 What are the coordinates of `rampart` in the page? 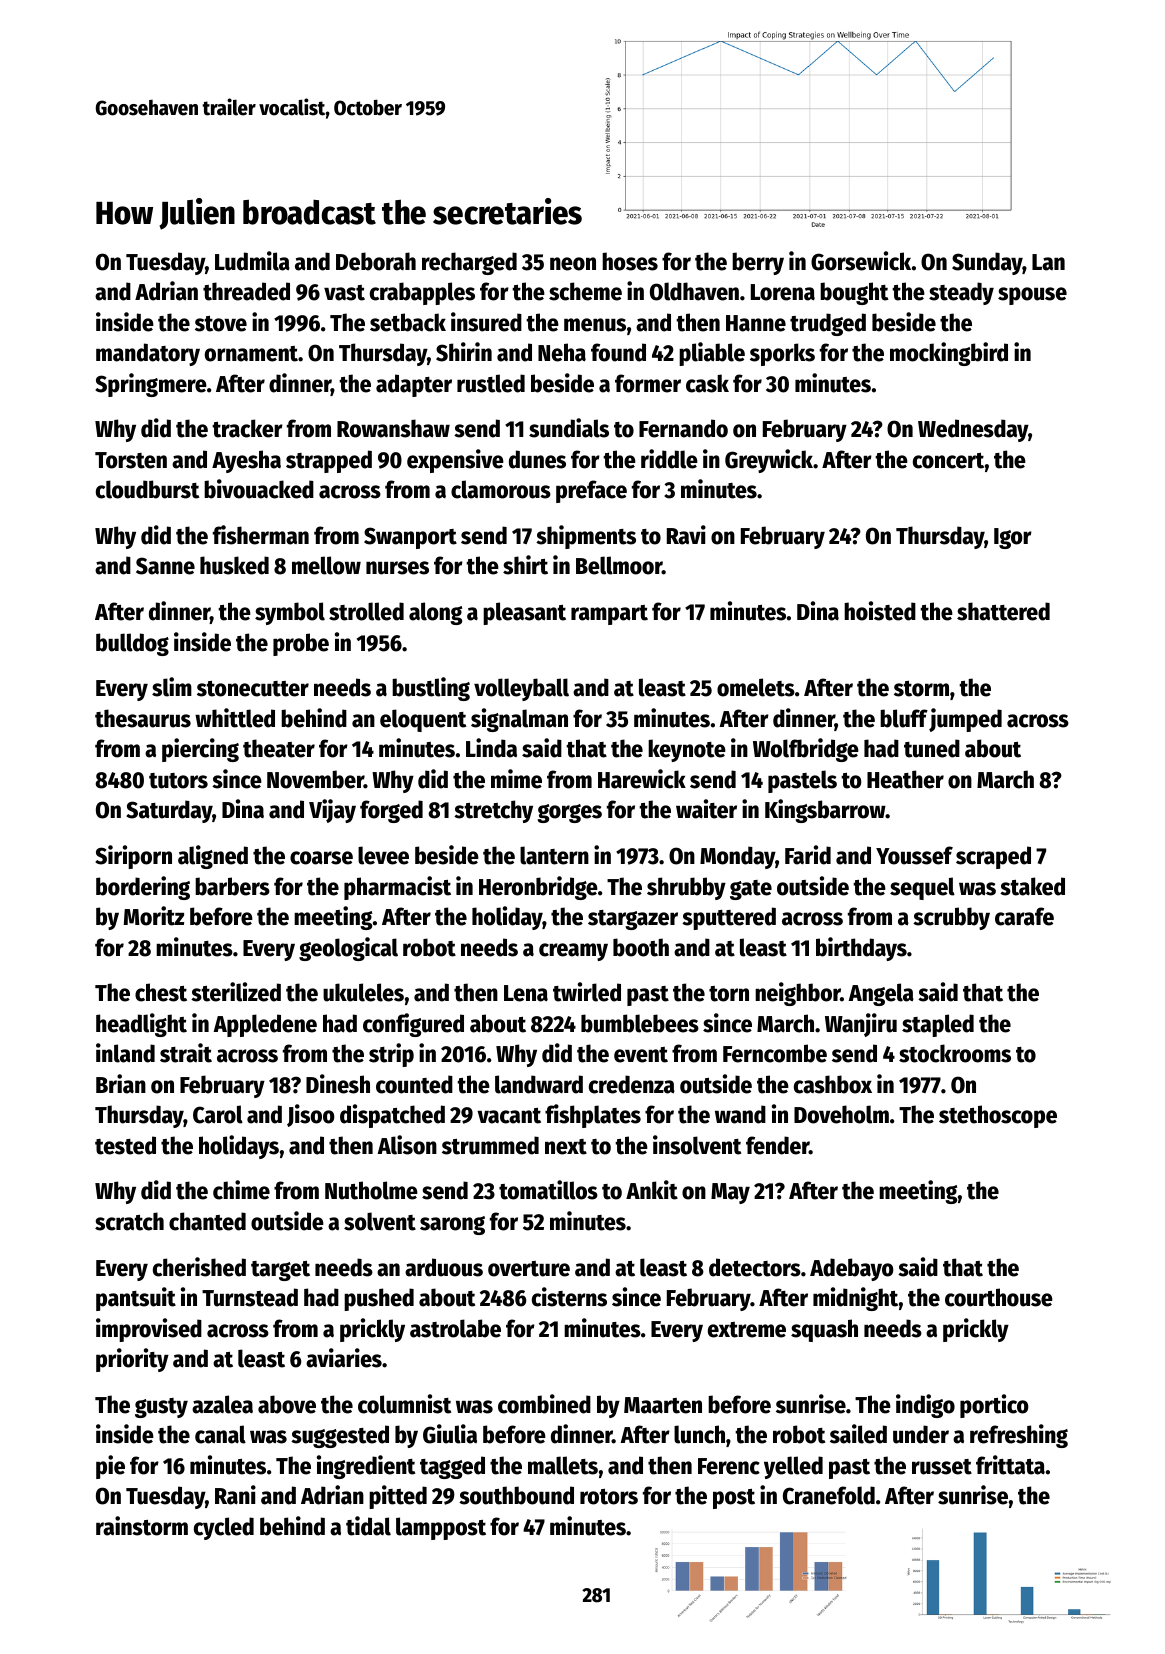 It's located at (609, 615).
